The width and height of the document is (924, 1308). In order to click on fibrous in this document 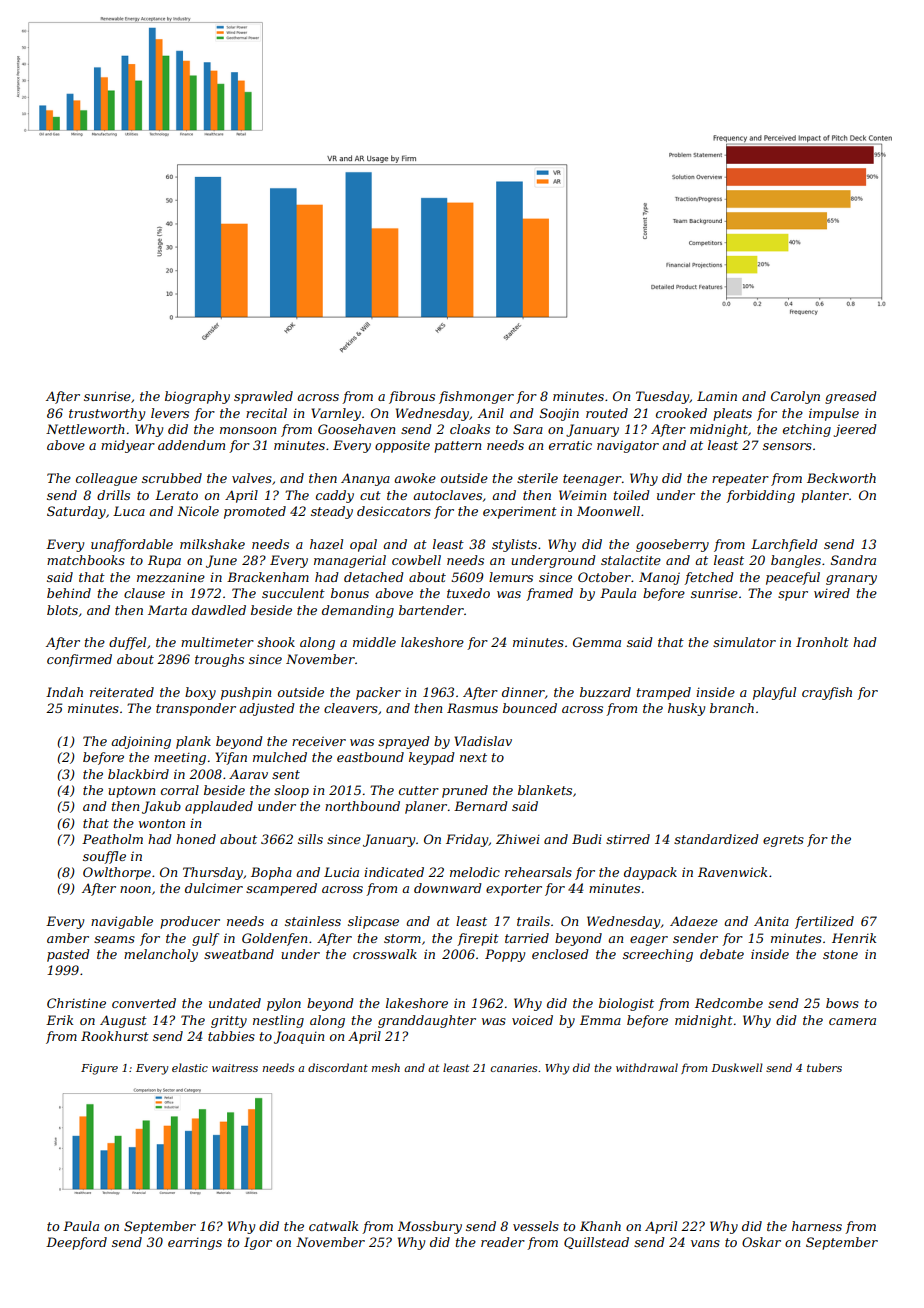, I will do `click(412, 397)`.
